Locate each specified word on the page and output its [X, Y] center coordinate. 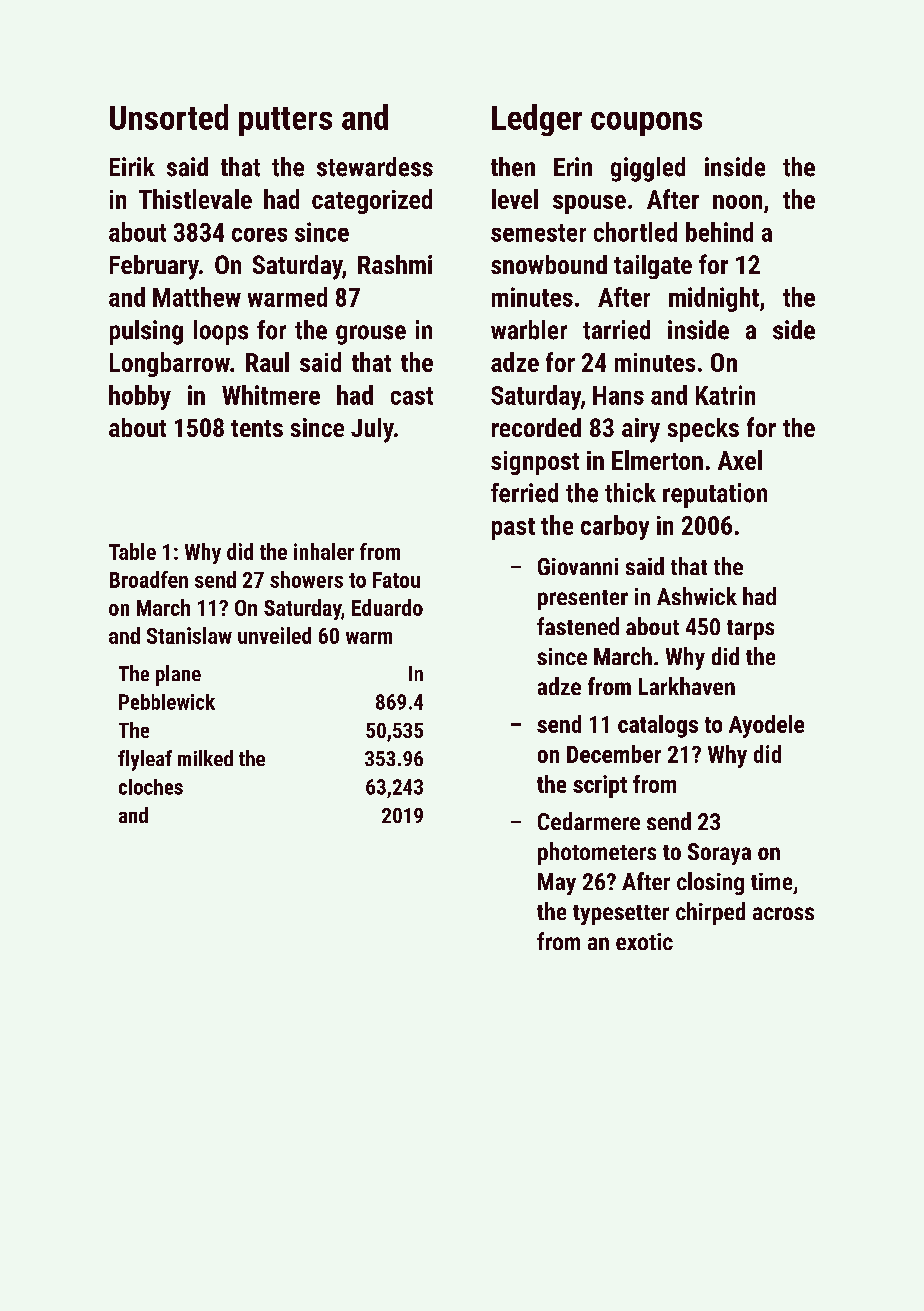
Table [132, 551]
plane [178, 675]
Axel [740, 460]
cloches [151, 787]
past [513, 529]
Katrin [725, 395]
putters [285, 121]
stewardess [375, 167]
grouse [371, 335]
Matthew [197, 297]
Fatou [396, 580]
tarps [750, 630]
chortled [635, 232]
